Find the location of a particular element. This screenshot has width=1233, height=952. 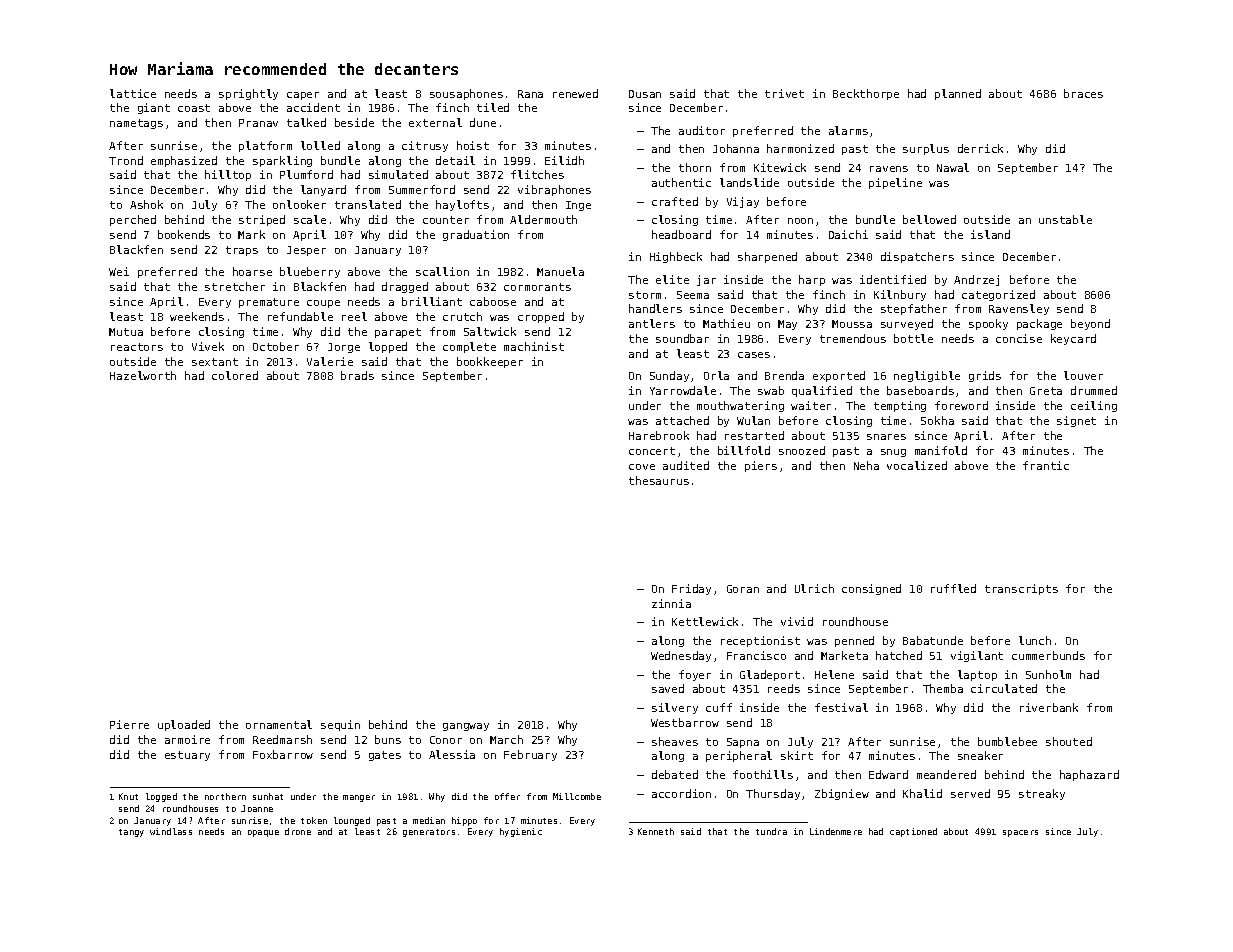

counter is located at coordinates (446, 220).
